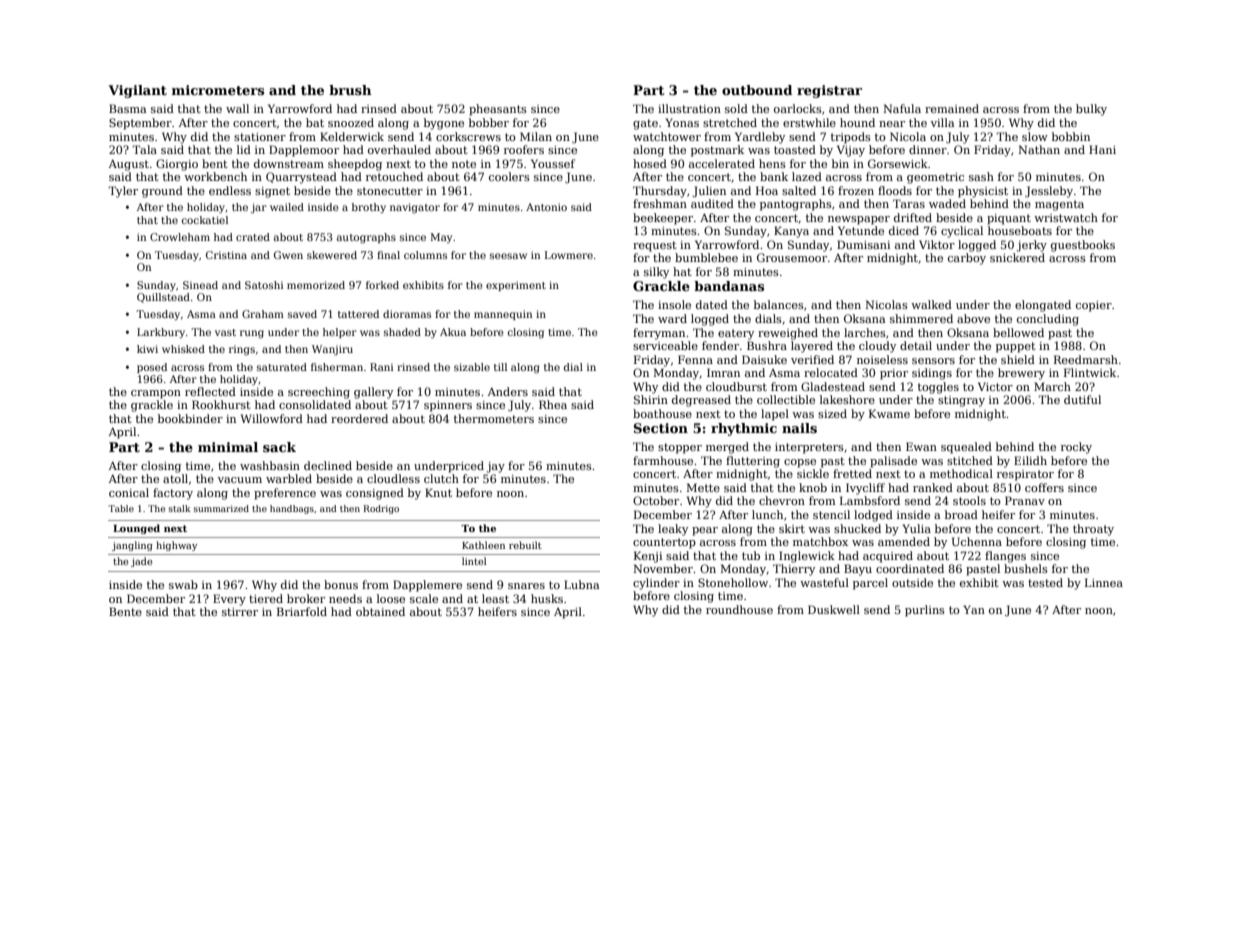 The width and height of the image is (1233, 952). What do you see at coordinates (889, 413) in the image?
I see `Kwame` at bounding box center [889, 413].
